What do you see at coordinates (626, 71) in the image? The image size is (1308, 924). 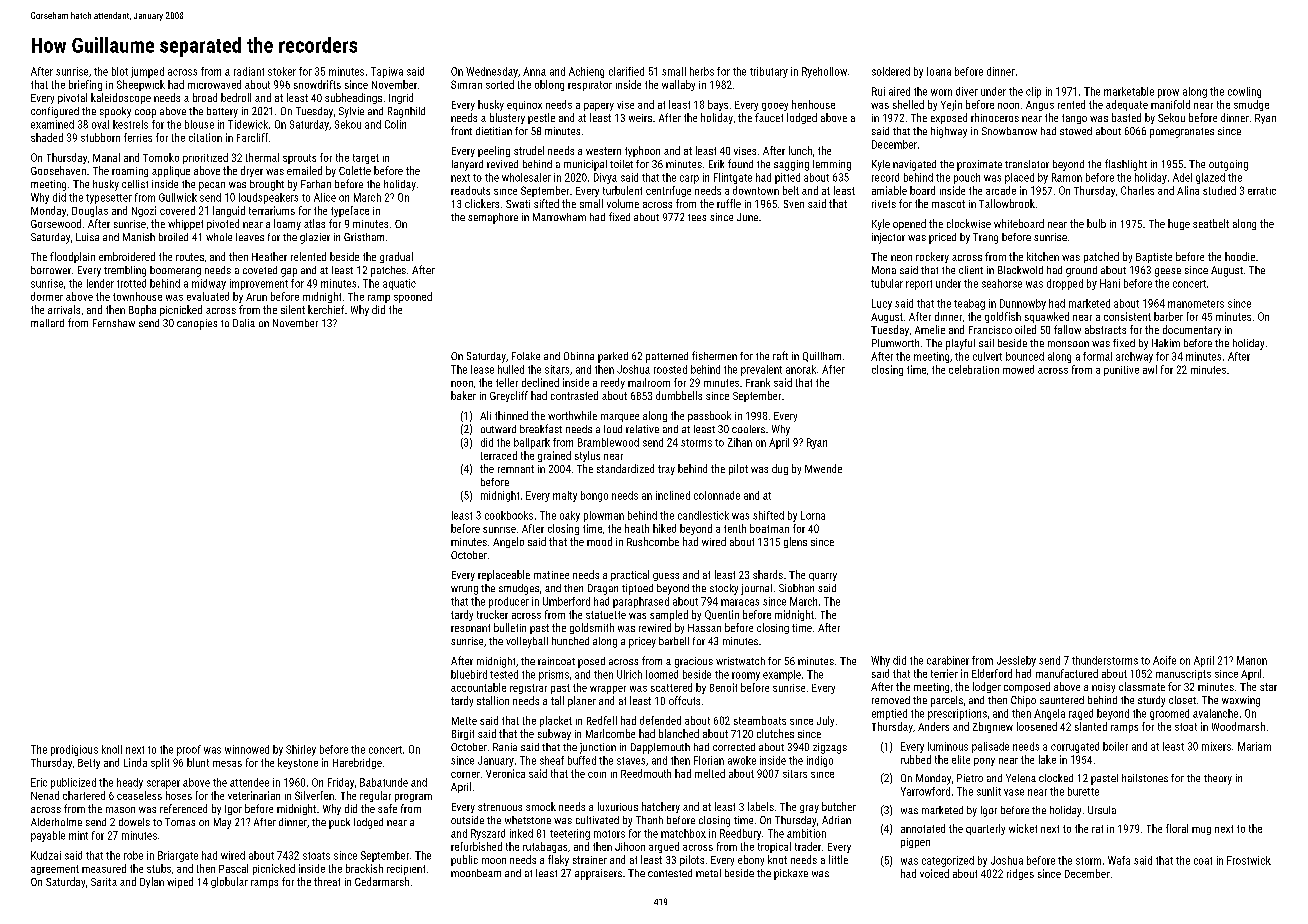 I see `clarified` at bounding box center [626, 71].
